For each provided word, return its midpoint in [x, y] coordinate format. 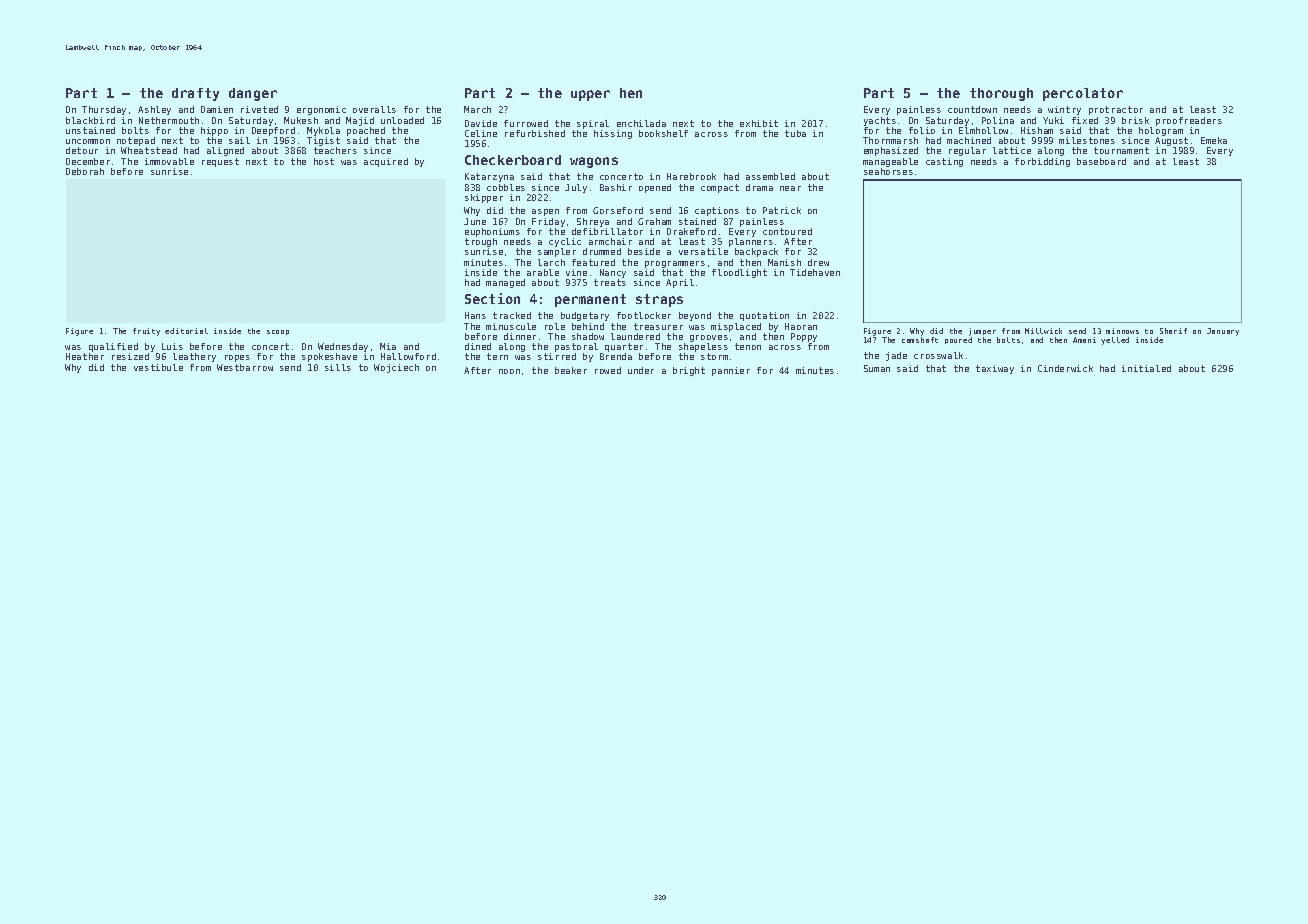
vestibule [158, 367]
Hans [475, 315]
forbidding [1042, 162]
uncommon [88, 141]
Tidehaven [815, 272]
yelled [1115, 341]
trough [481, 242]
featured [593, 262]
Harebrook [691, 176]
